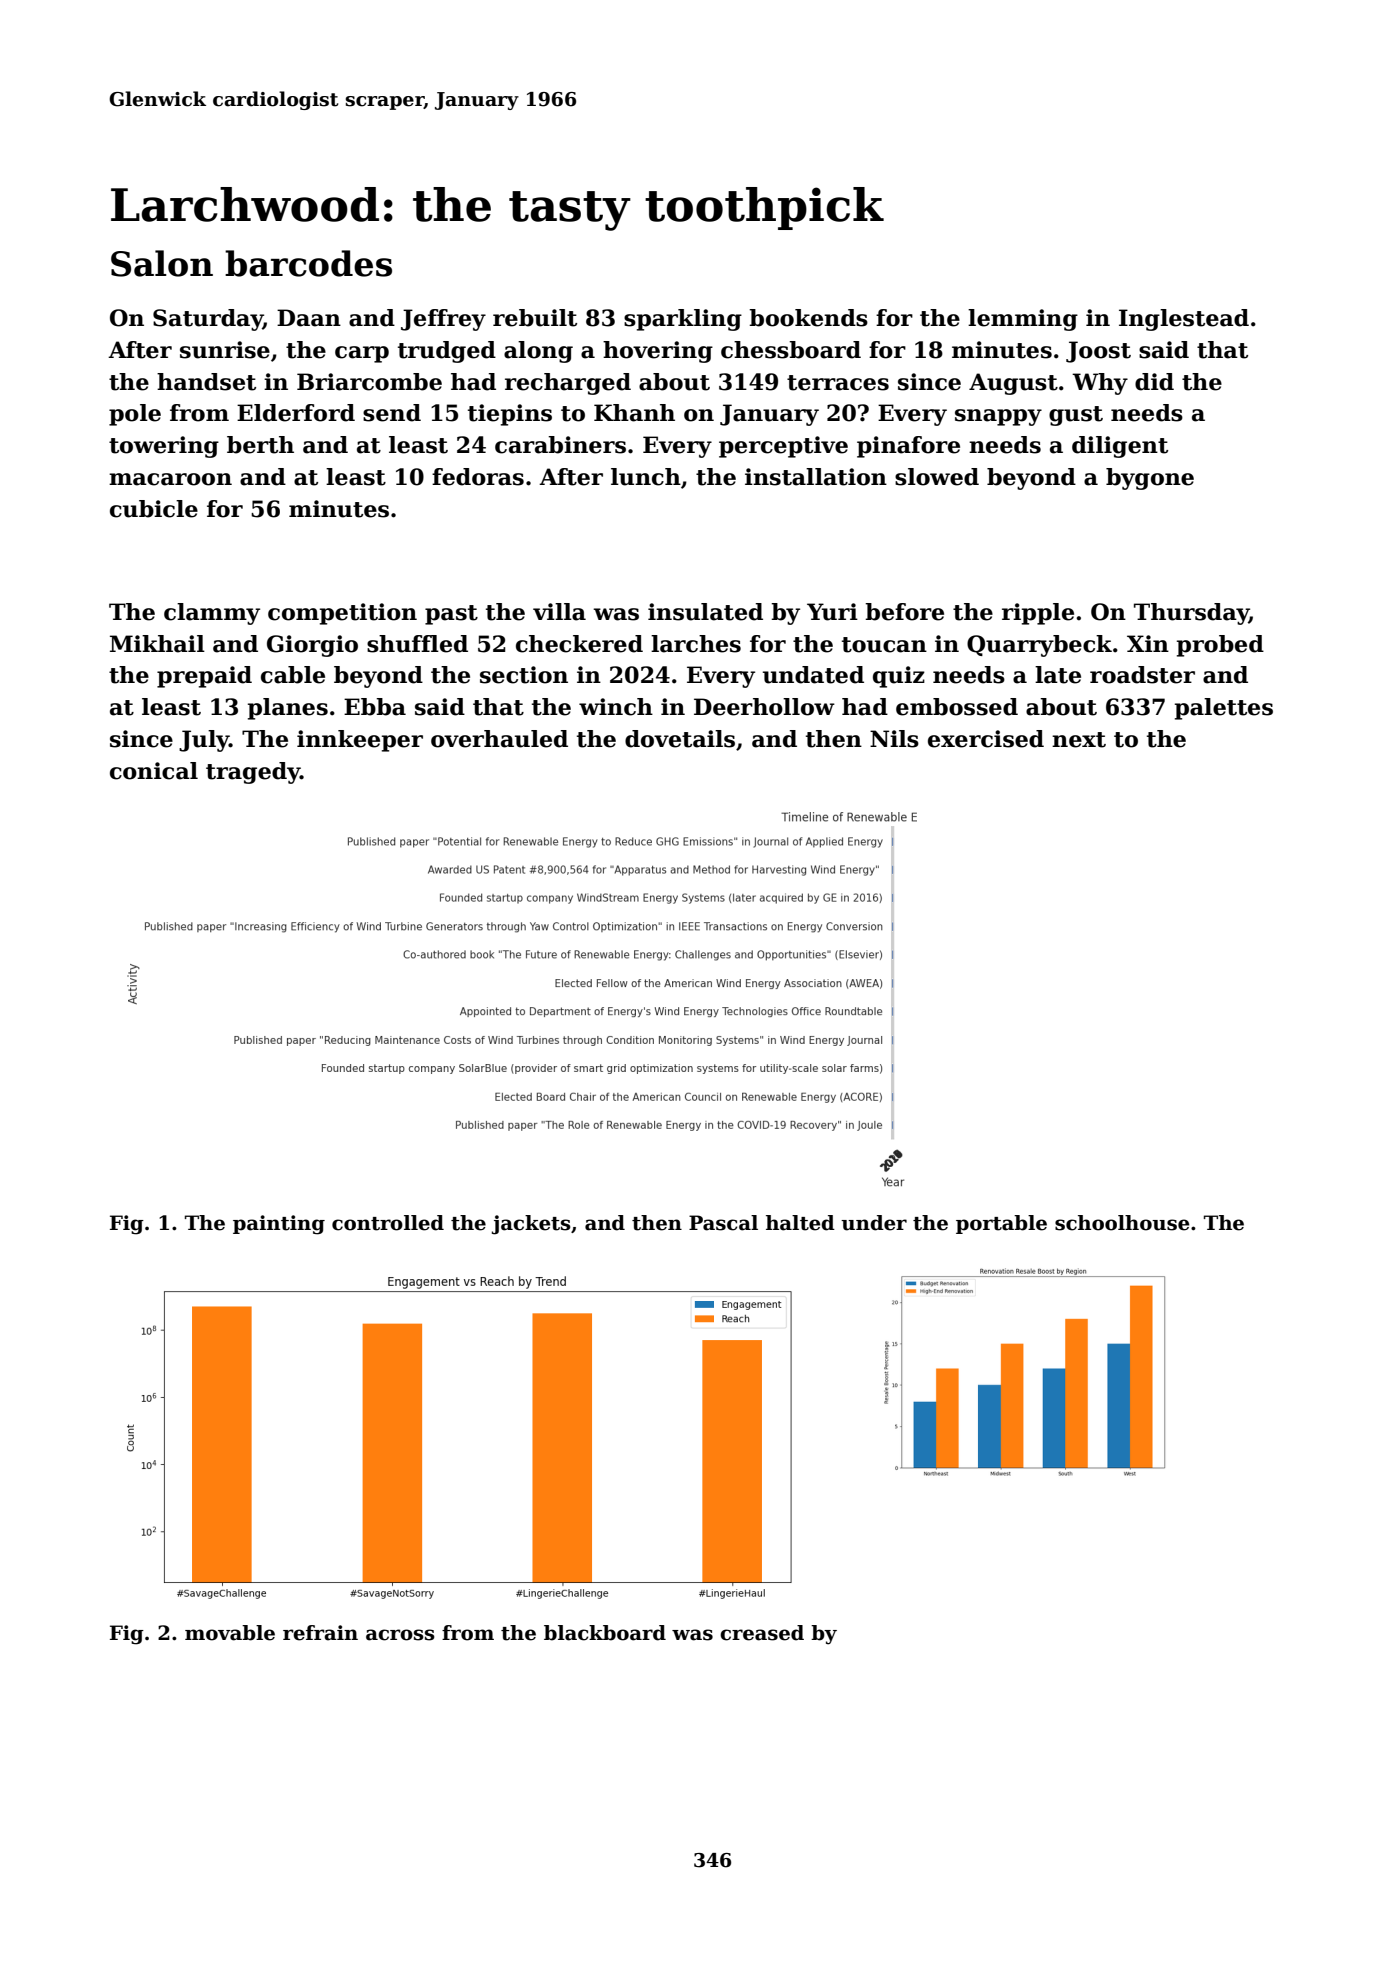  Describe the element at coordinates (838, 383) in the image. I see `terraces` at that location.
